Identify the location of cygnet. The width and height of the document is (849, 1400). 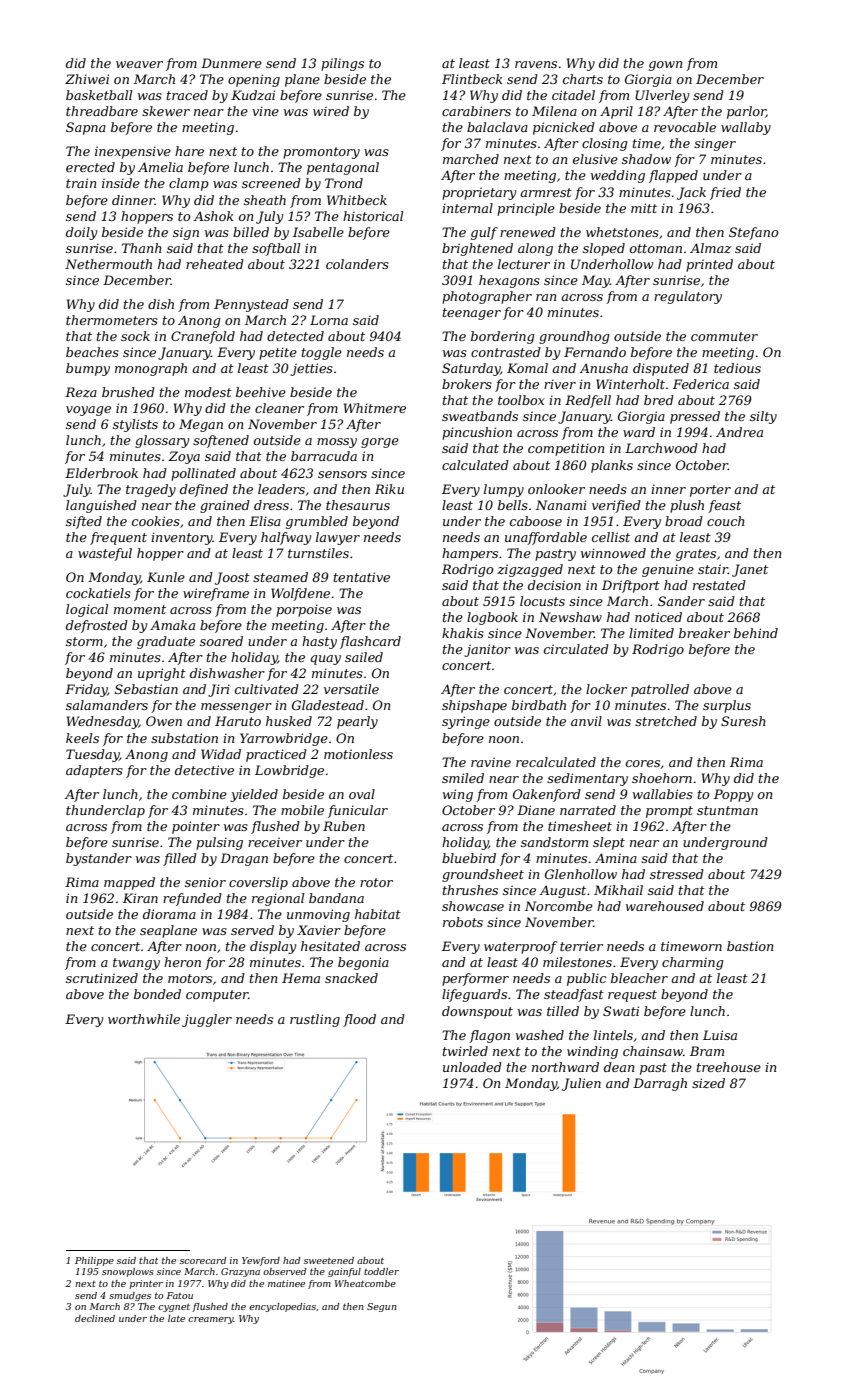
(174, 1307).
